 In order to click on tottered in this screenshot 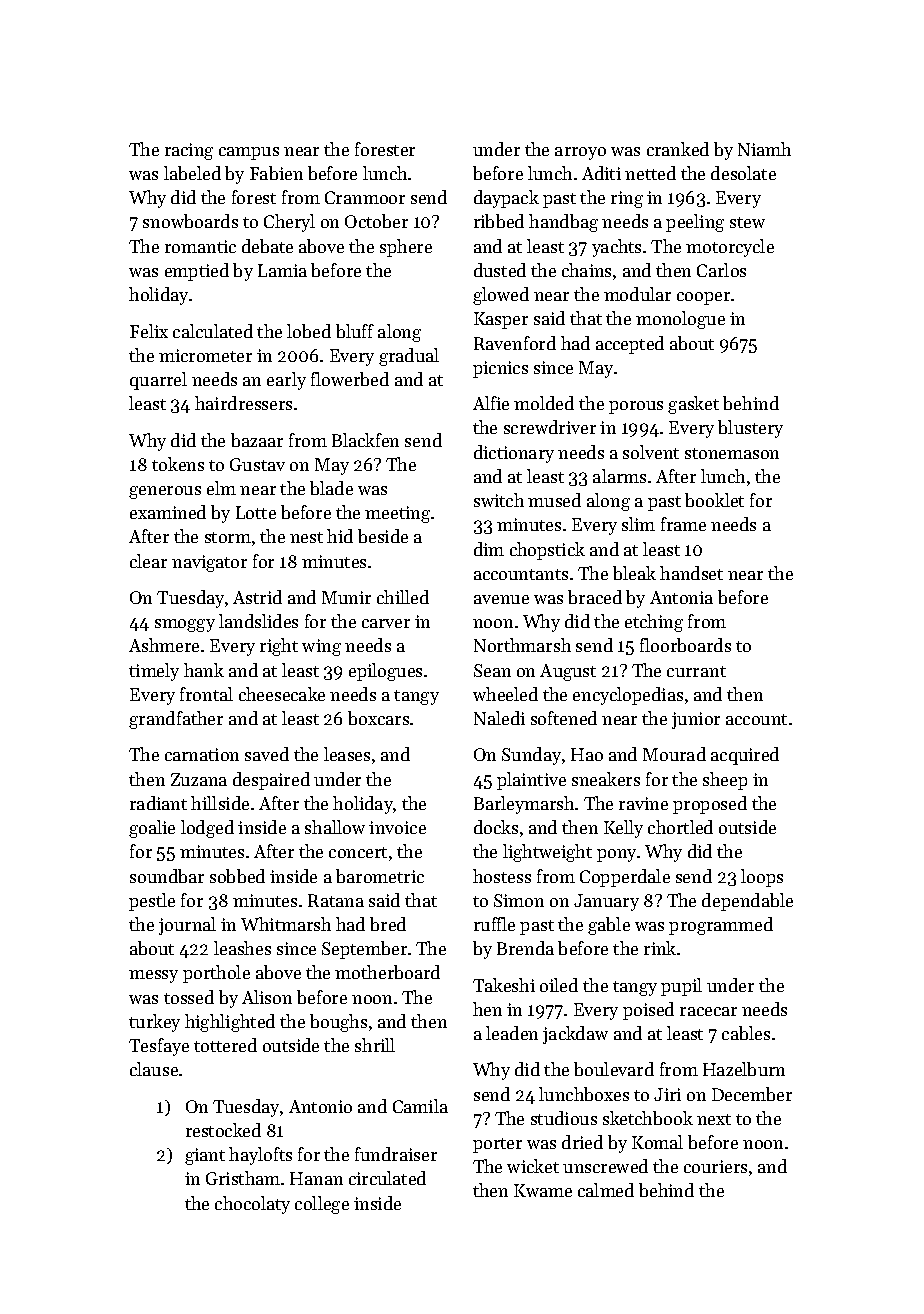, I will do `click(225, 1045)`.
